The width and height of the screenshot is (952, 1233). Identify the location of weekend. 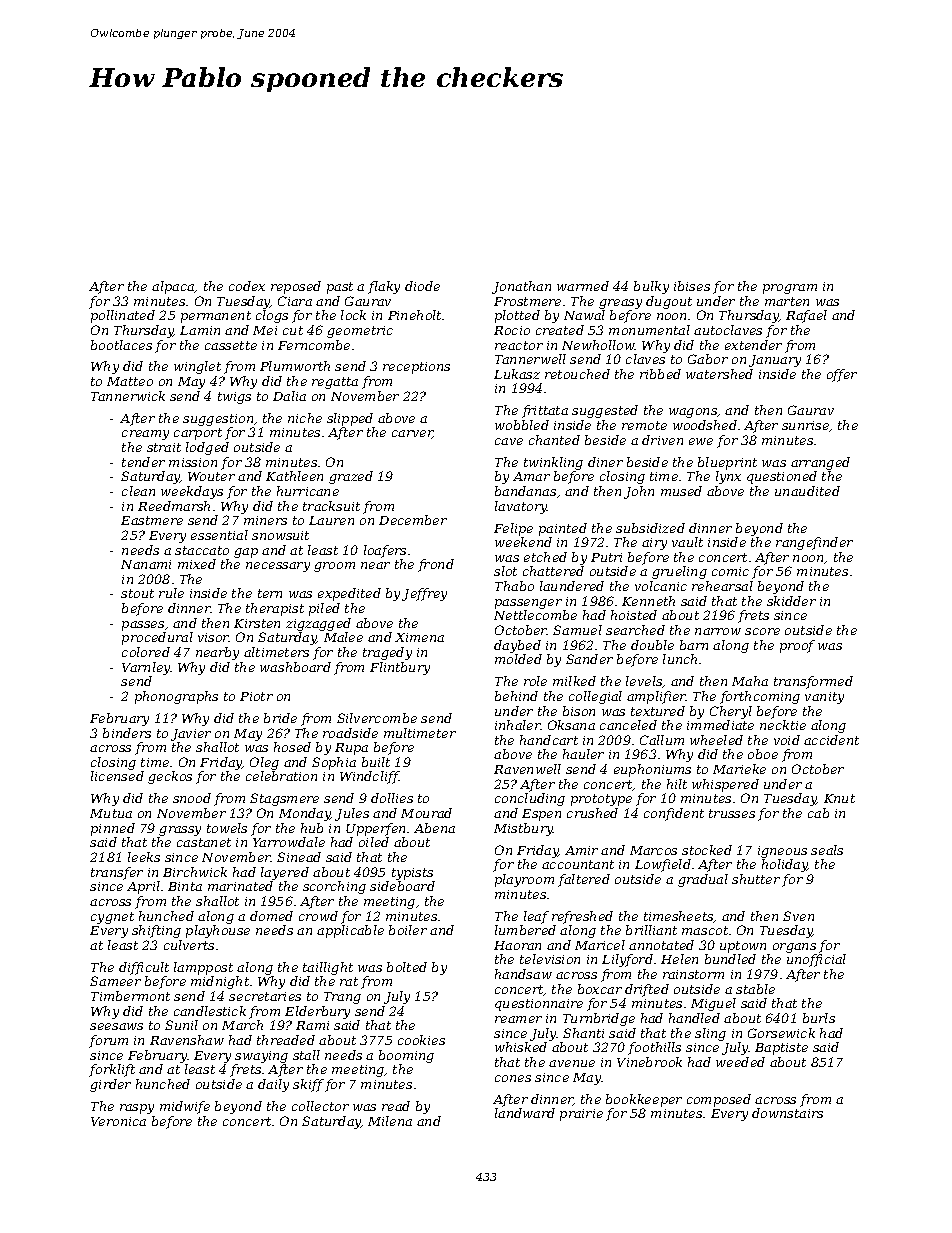
(523, 542).
